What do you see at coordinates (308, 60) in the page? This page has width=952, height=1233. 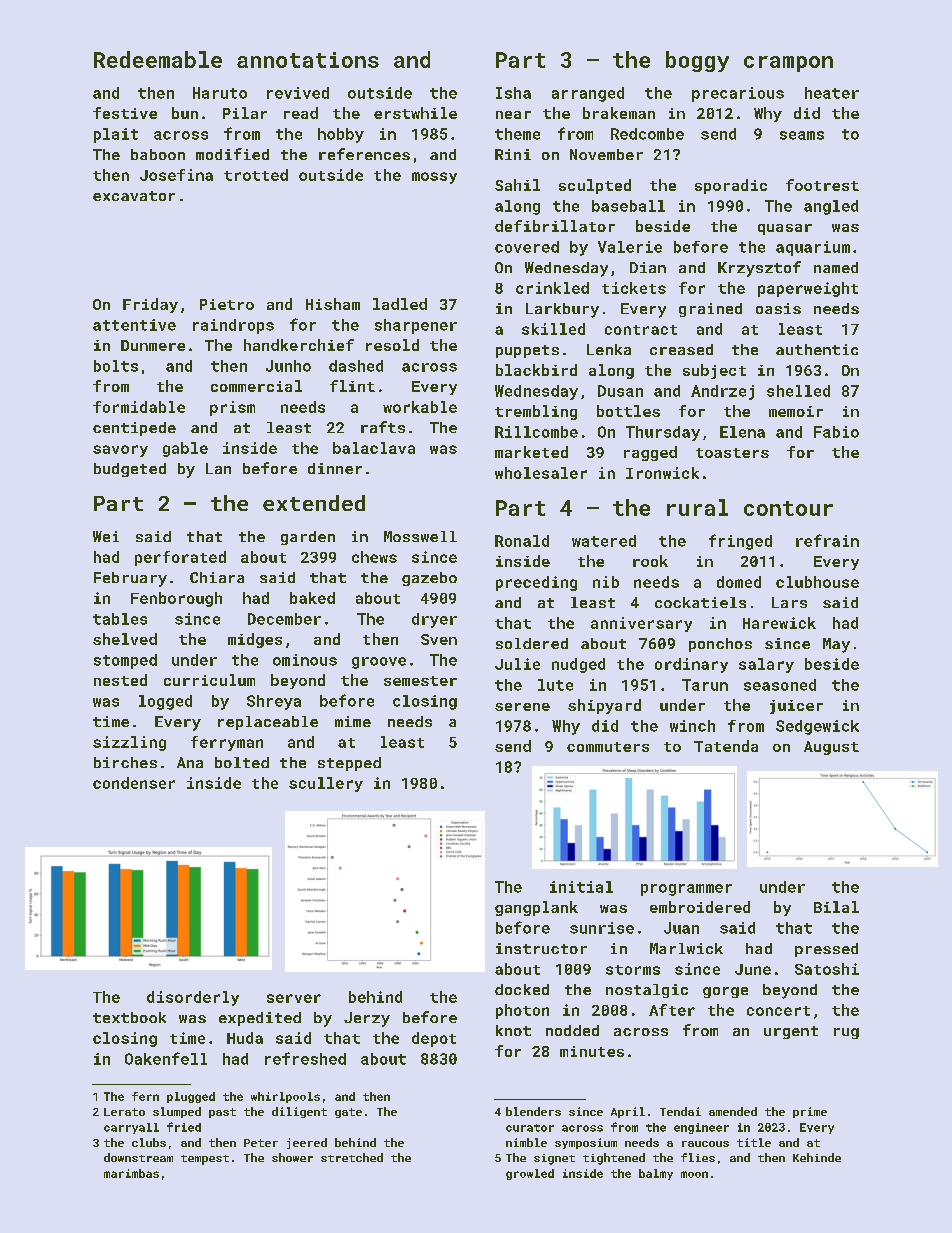 I see `annotations` at bounding box center [308, 60].
